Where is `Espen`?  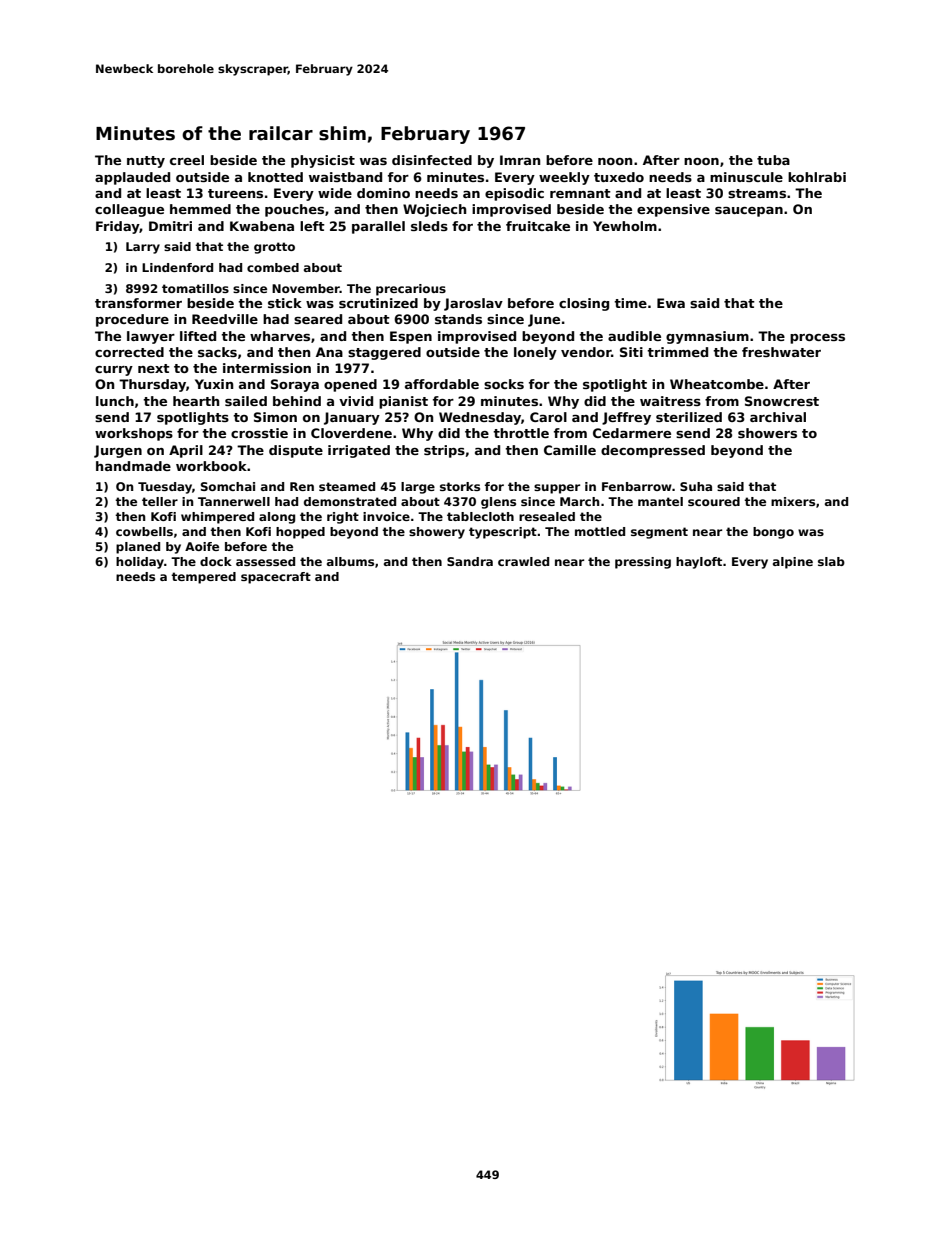 Espen is located at coordinates (411, 337).
